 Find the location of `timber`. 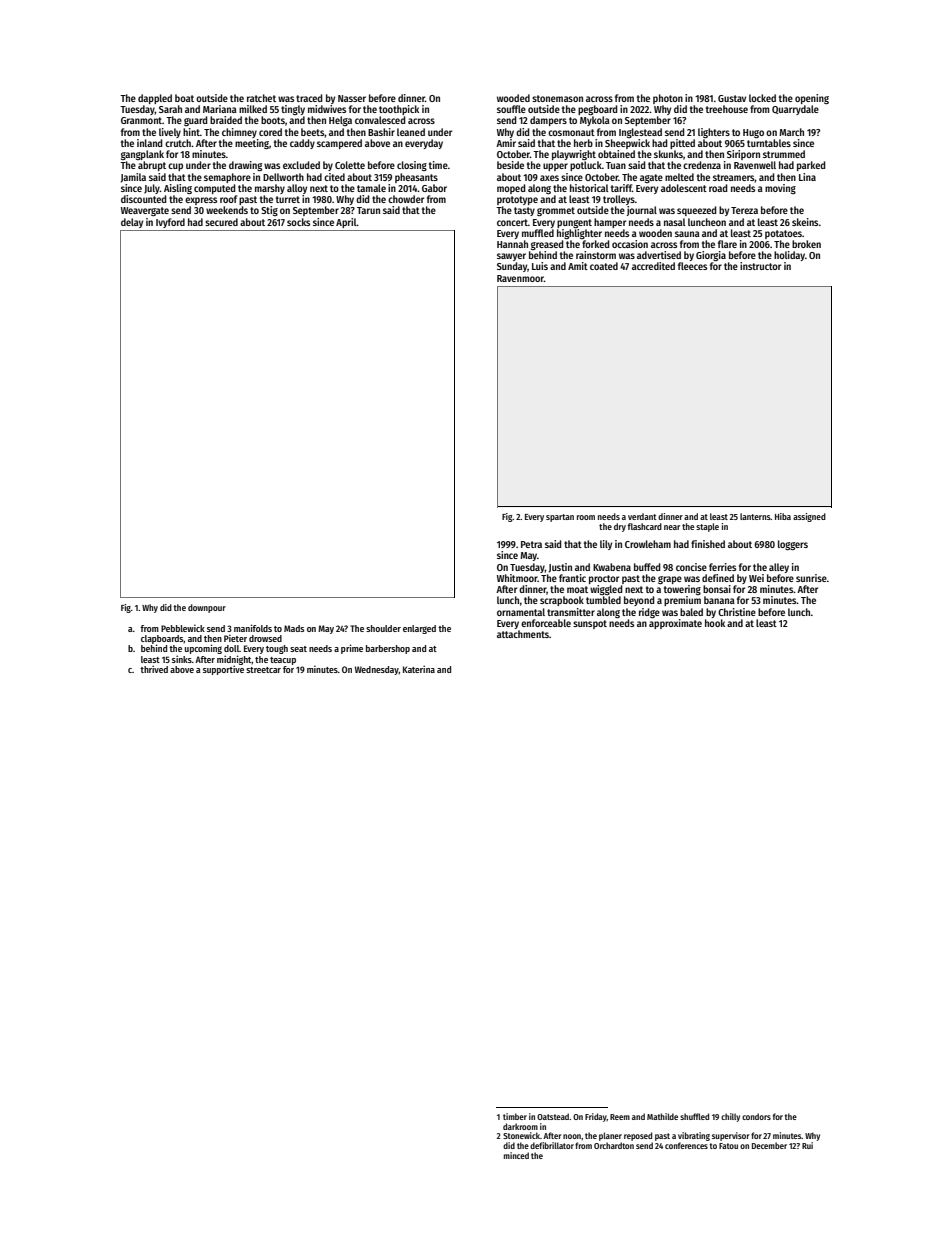

timber is located at coordinates (515, 1116).
